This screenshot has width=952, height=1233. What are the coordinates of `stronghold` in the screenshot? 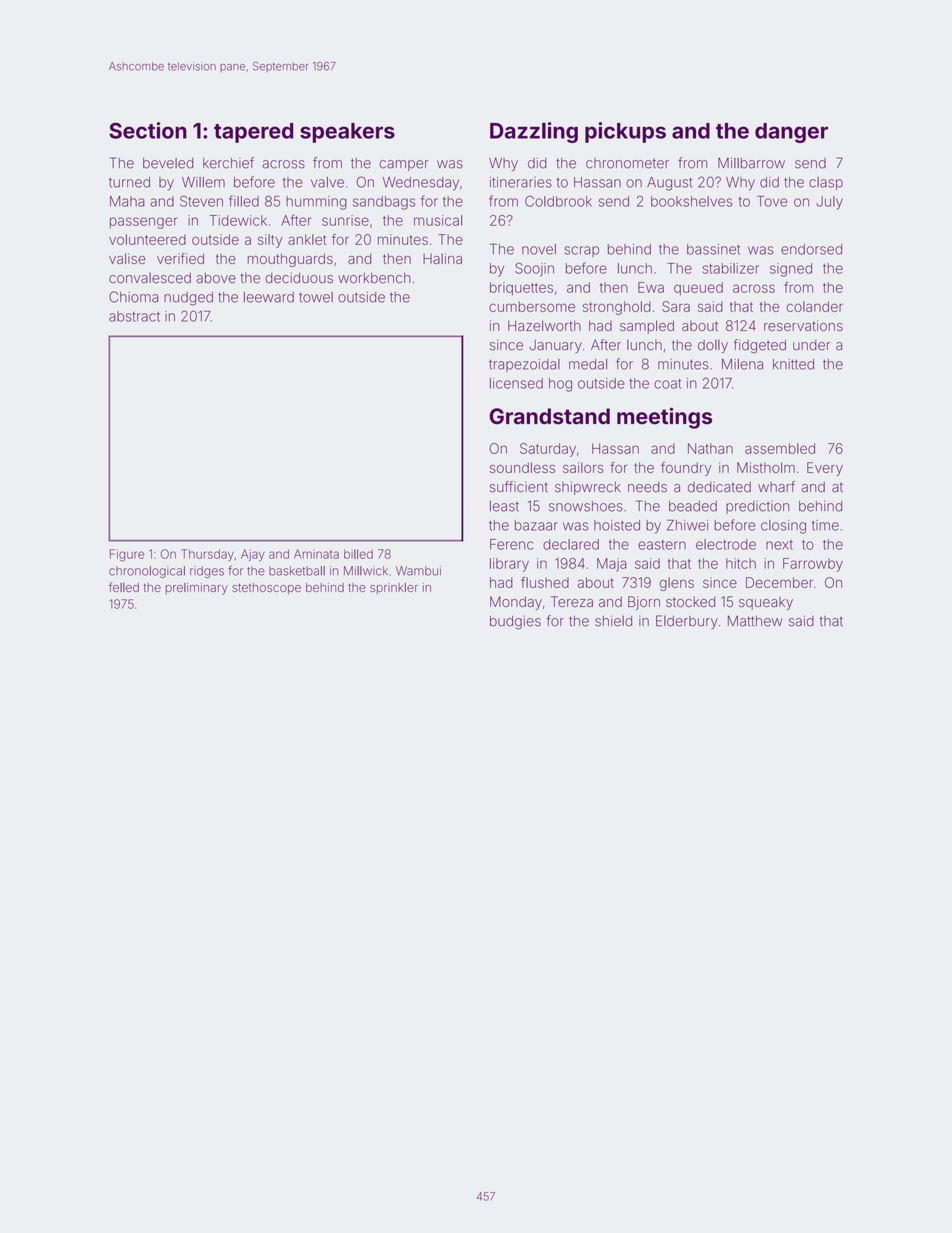 It's located at (617, 308).
